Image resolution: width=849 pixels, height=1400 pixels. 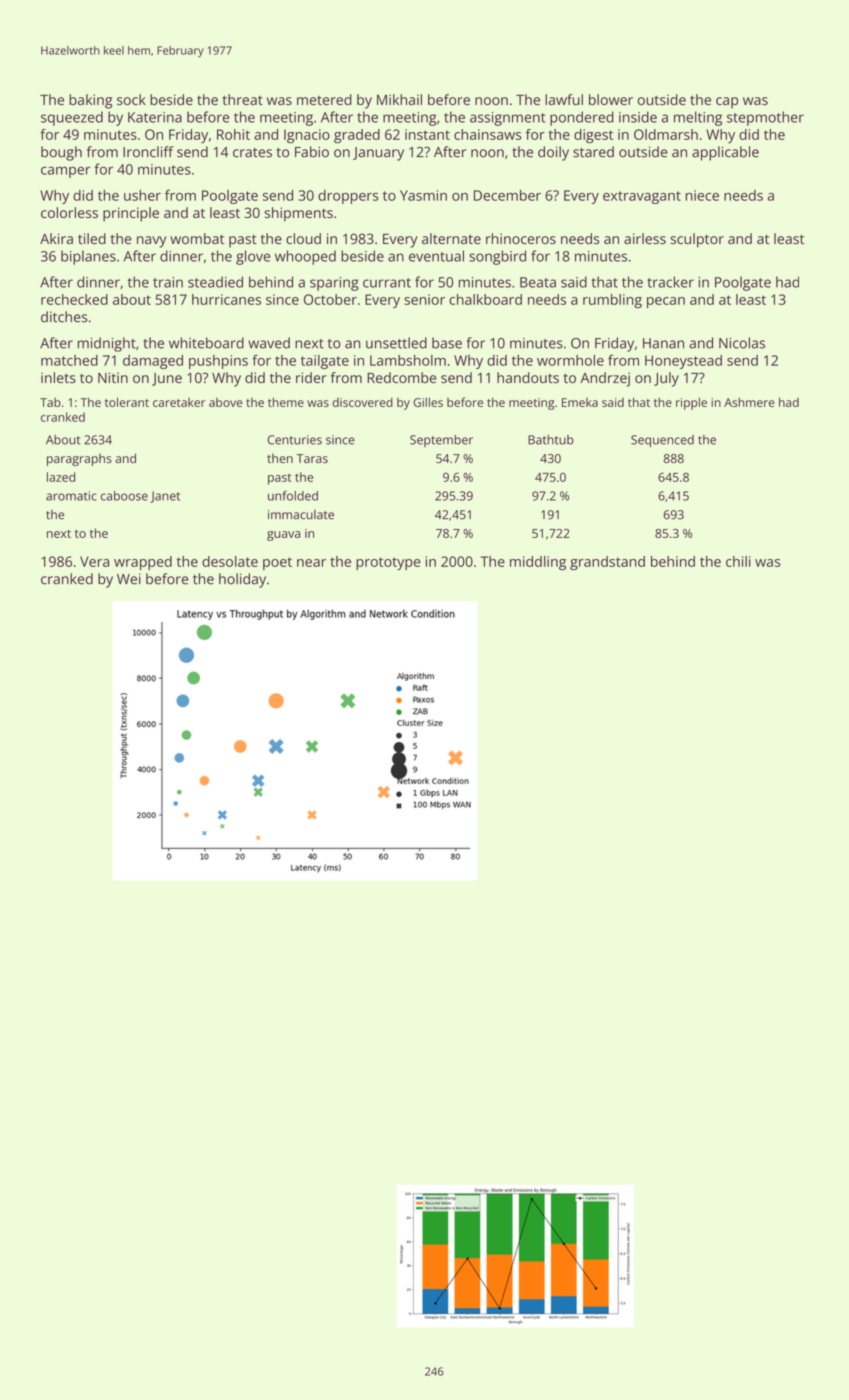 What do you see at coordinates (142, 195) in the page?
I see `usher` at bounding box center [142, 195].
